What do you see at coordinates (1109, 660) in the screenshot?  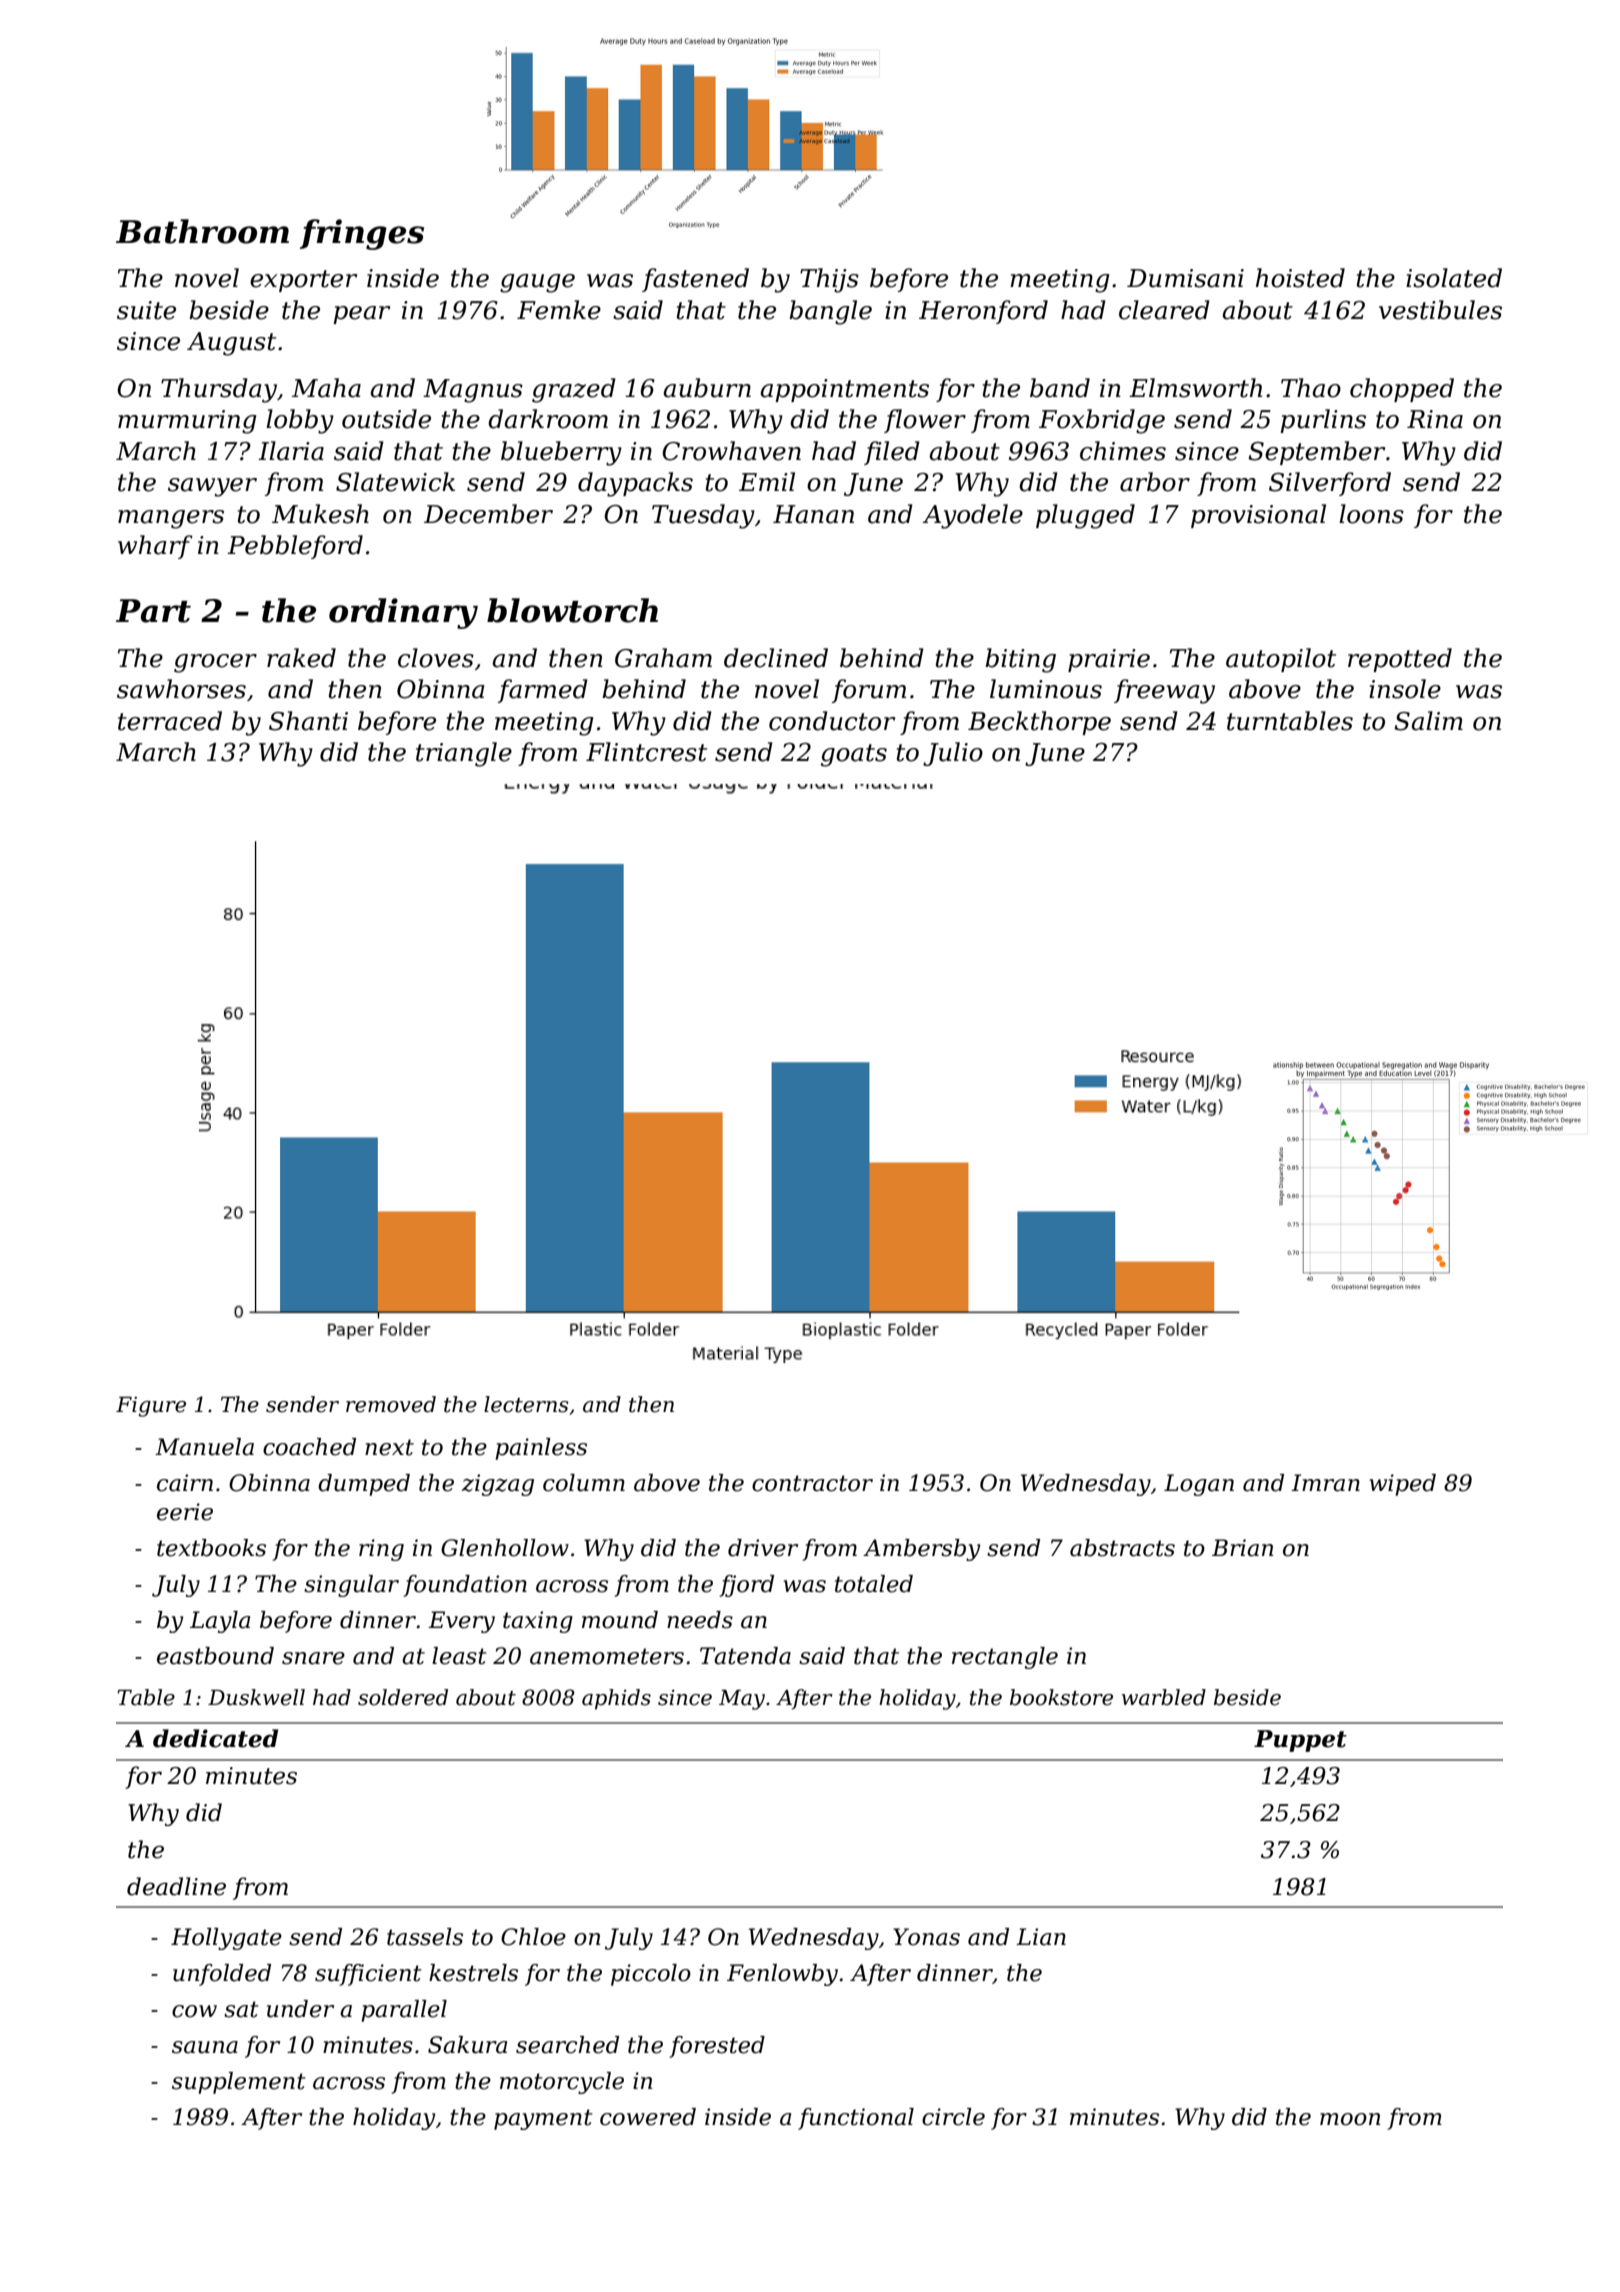 I see `prairie` at bounding box center [1109, 660].
